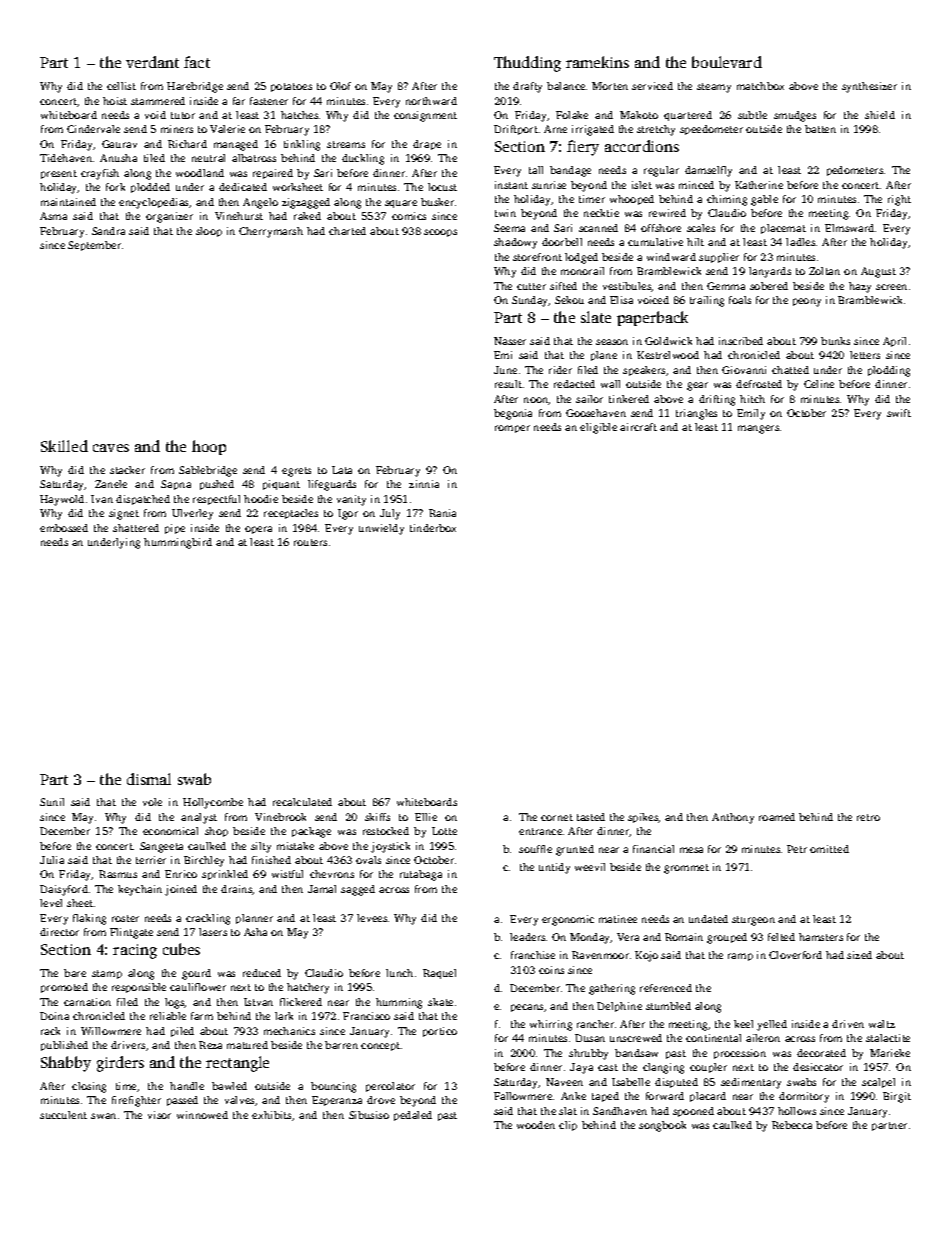 The height and width of the screenshot is (1233, 952). I want to click on verdant, so click(152, 62).
